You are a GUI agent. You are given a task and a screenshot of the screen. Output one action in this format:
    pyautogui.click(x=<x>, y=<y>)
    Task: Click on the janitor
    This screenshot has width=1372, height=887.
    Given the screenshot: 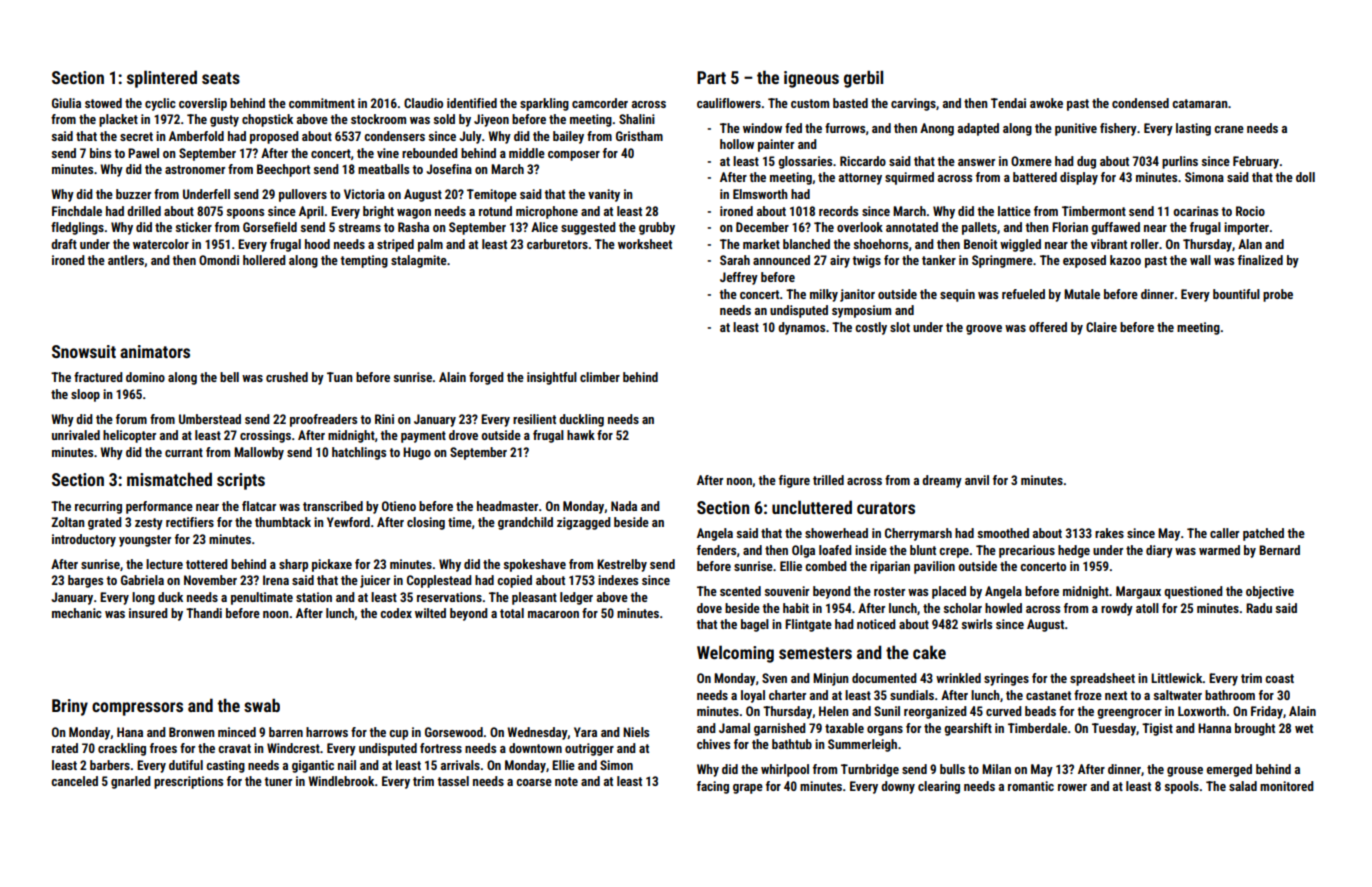 What is the action you would take?
    pyautogui.click(x=857, y=295)
